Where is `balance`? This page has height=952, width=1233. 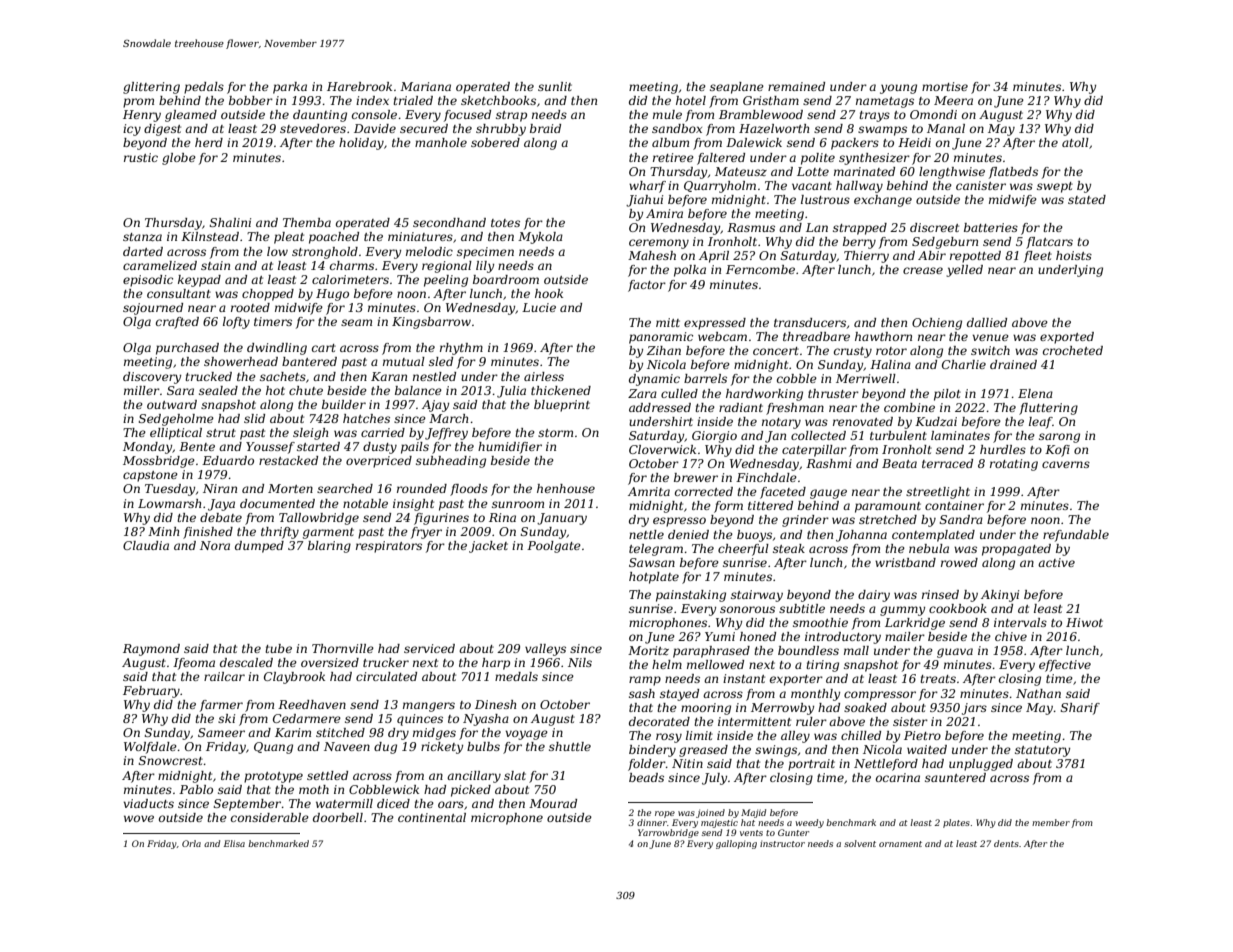
balance is located at coordinates (418, 390).
